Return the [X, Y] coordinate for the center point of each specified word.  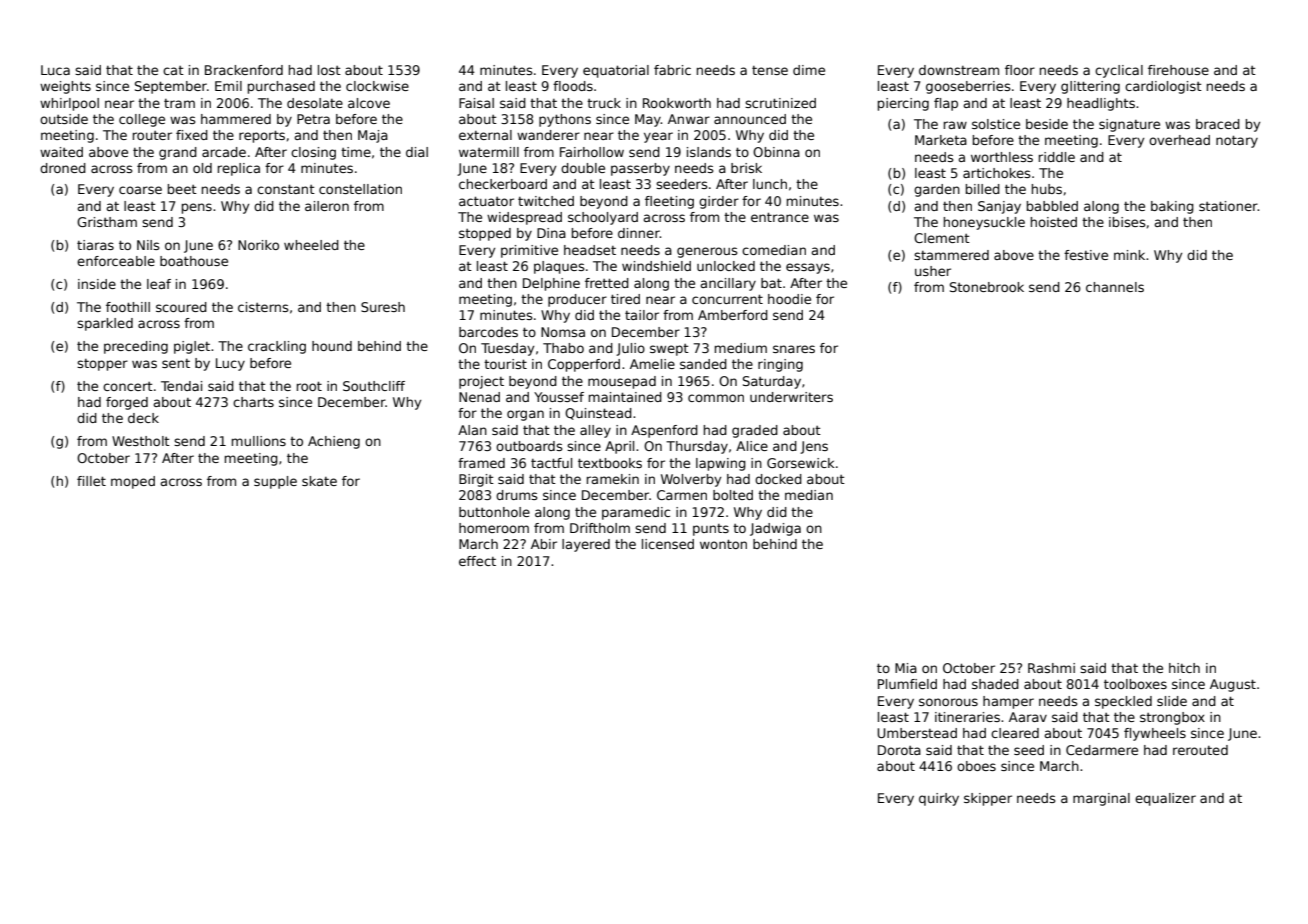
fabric [672, 70]
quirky [939, 799]
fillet [91, 481]
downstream [959, 70]
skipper [988, 799]
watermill [489, 152]
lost [329, 70]
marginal [1101, 799]
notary [1237, 141]
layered [586, 545]
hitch [1184, 668]
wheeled [311, 245]
